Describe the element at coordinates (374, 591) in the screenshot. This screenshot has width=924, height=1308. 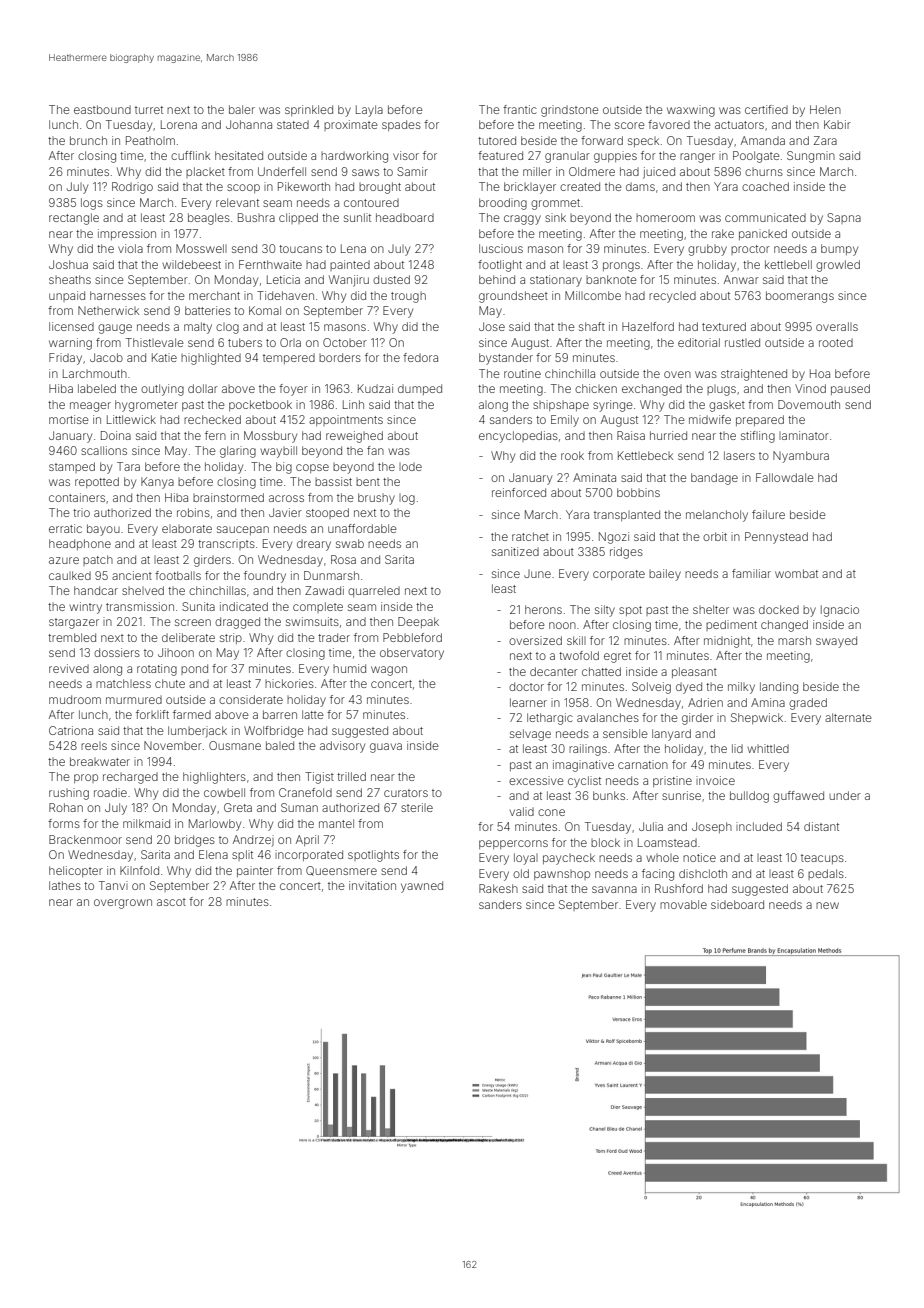
I see `quarreled` at that location.
